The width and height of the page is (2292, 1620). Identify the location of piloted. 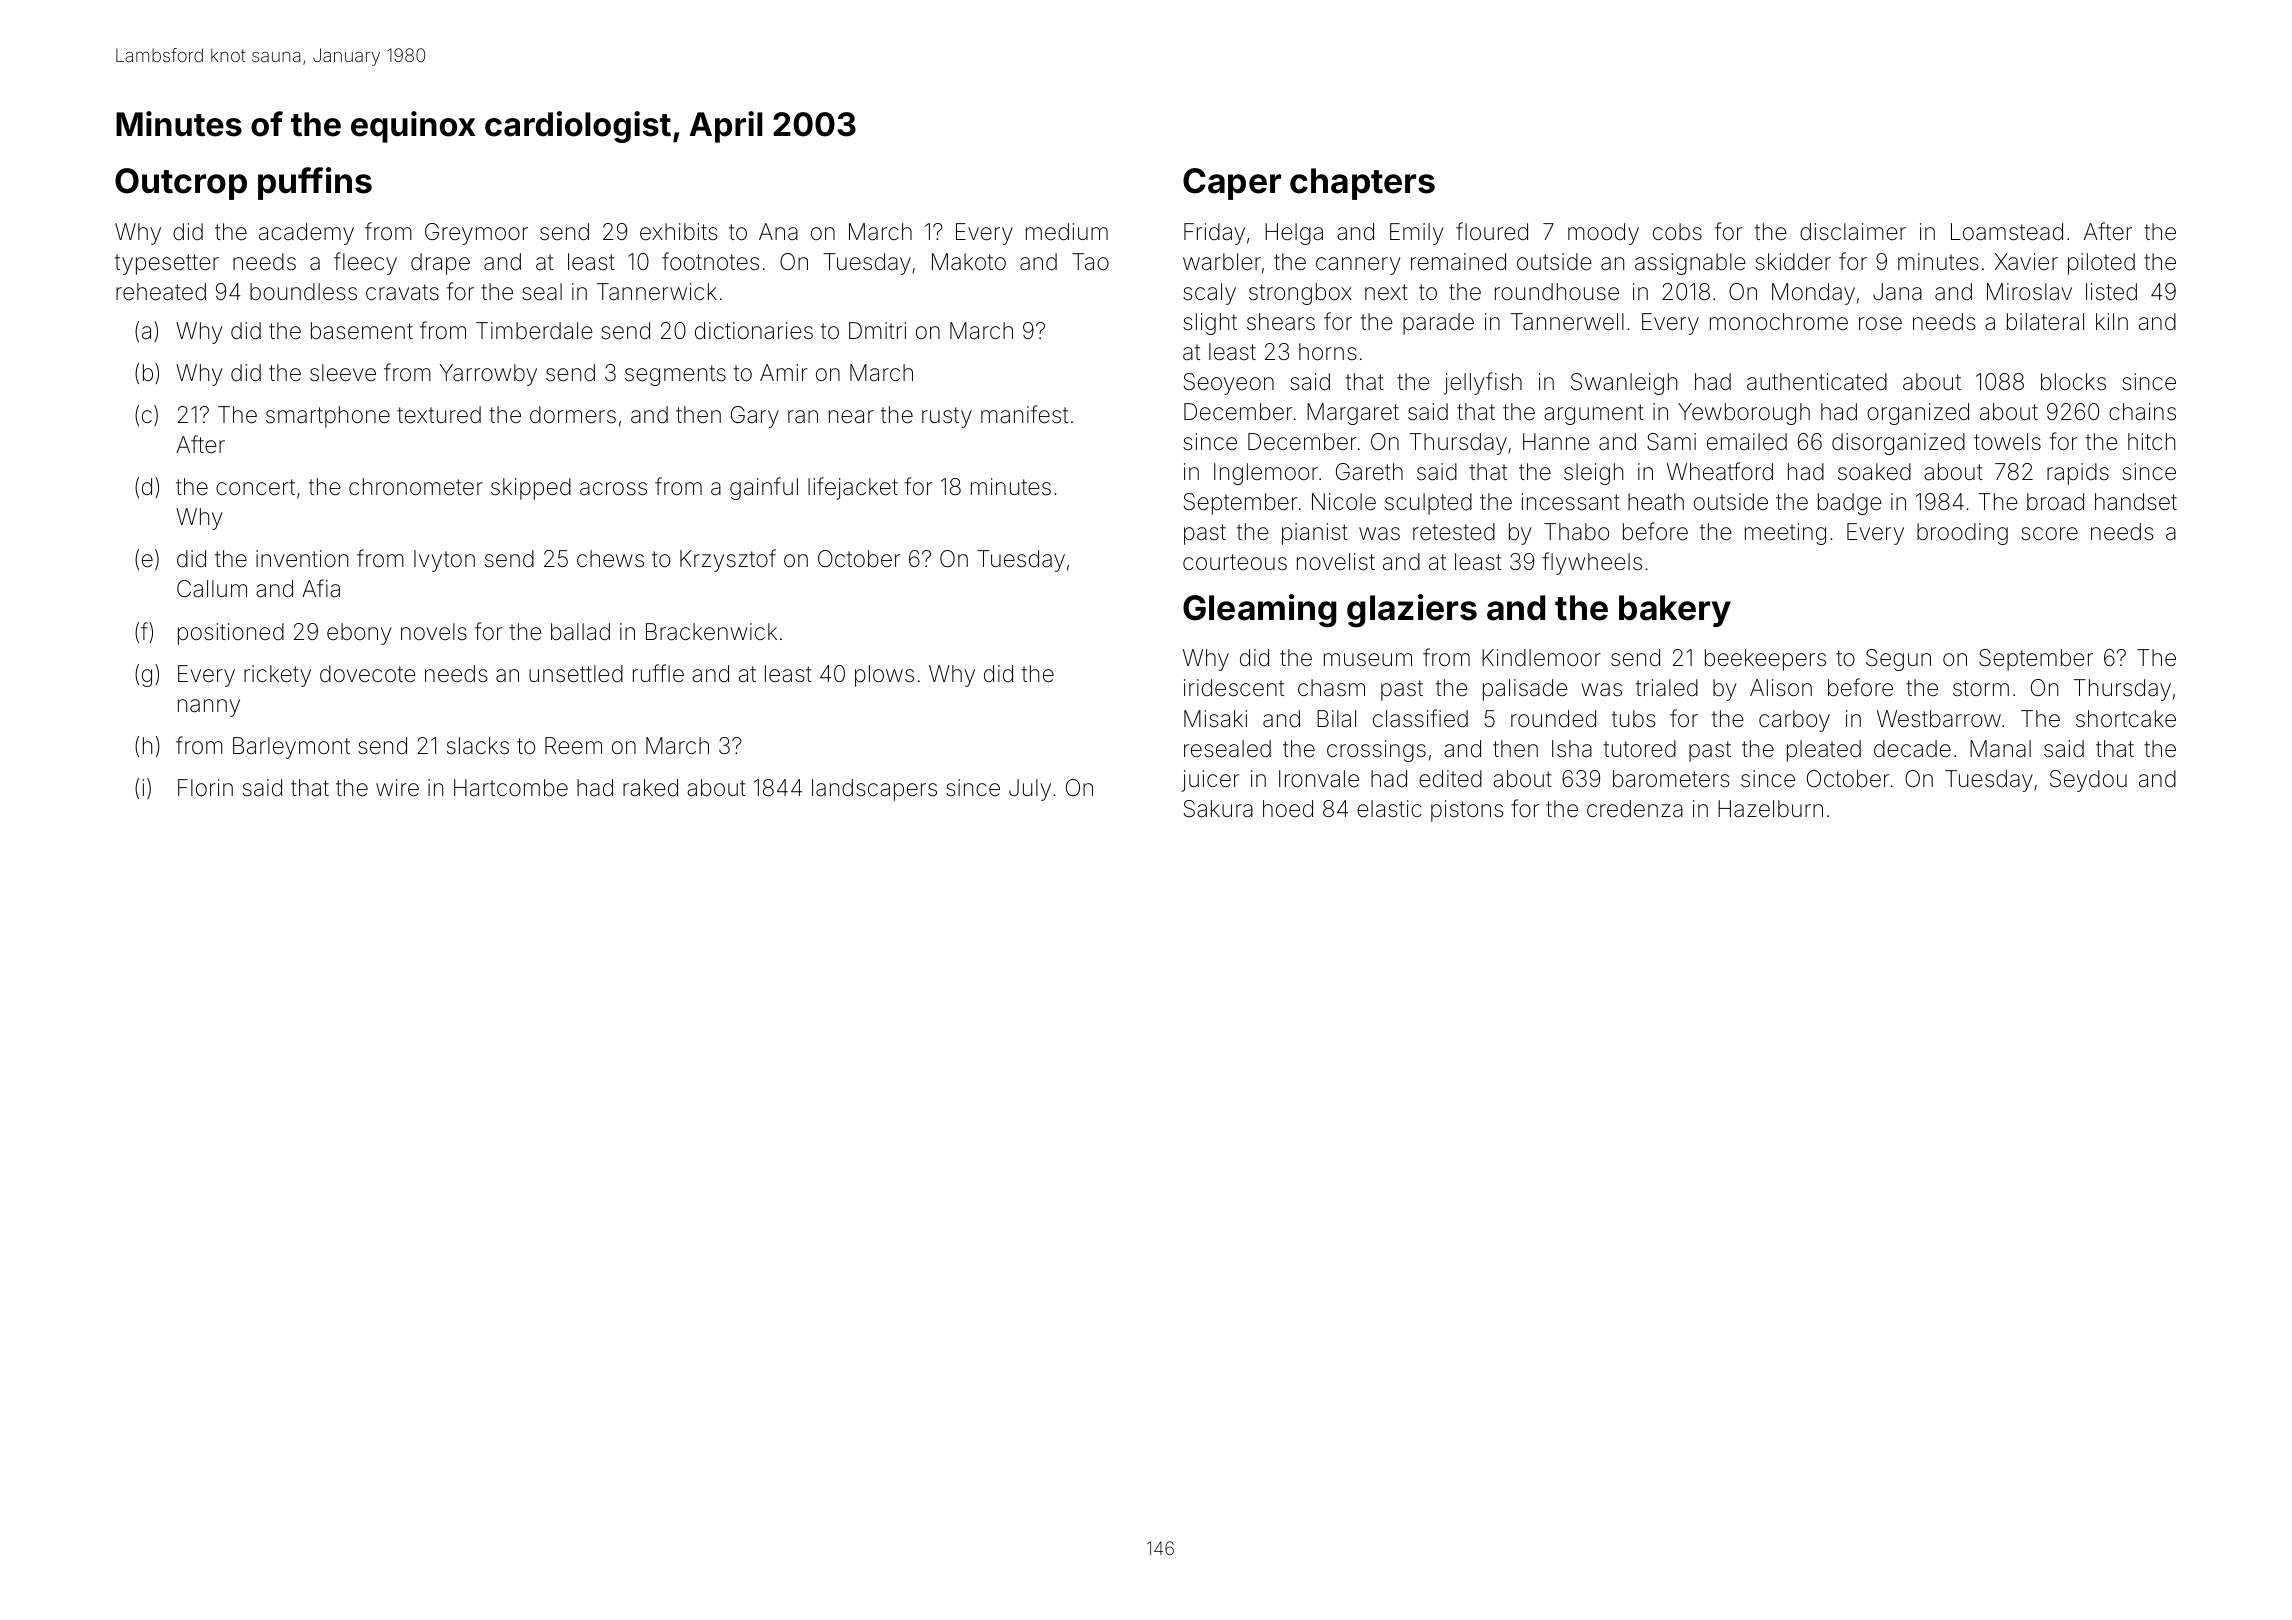
(2101, 264).
